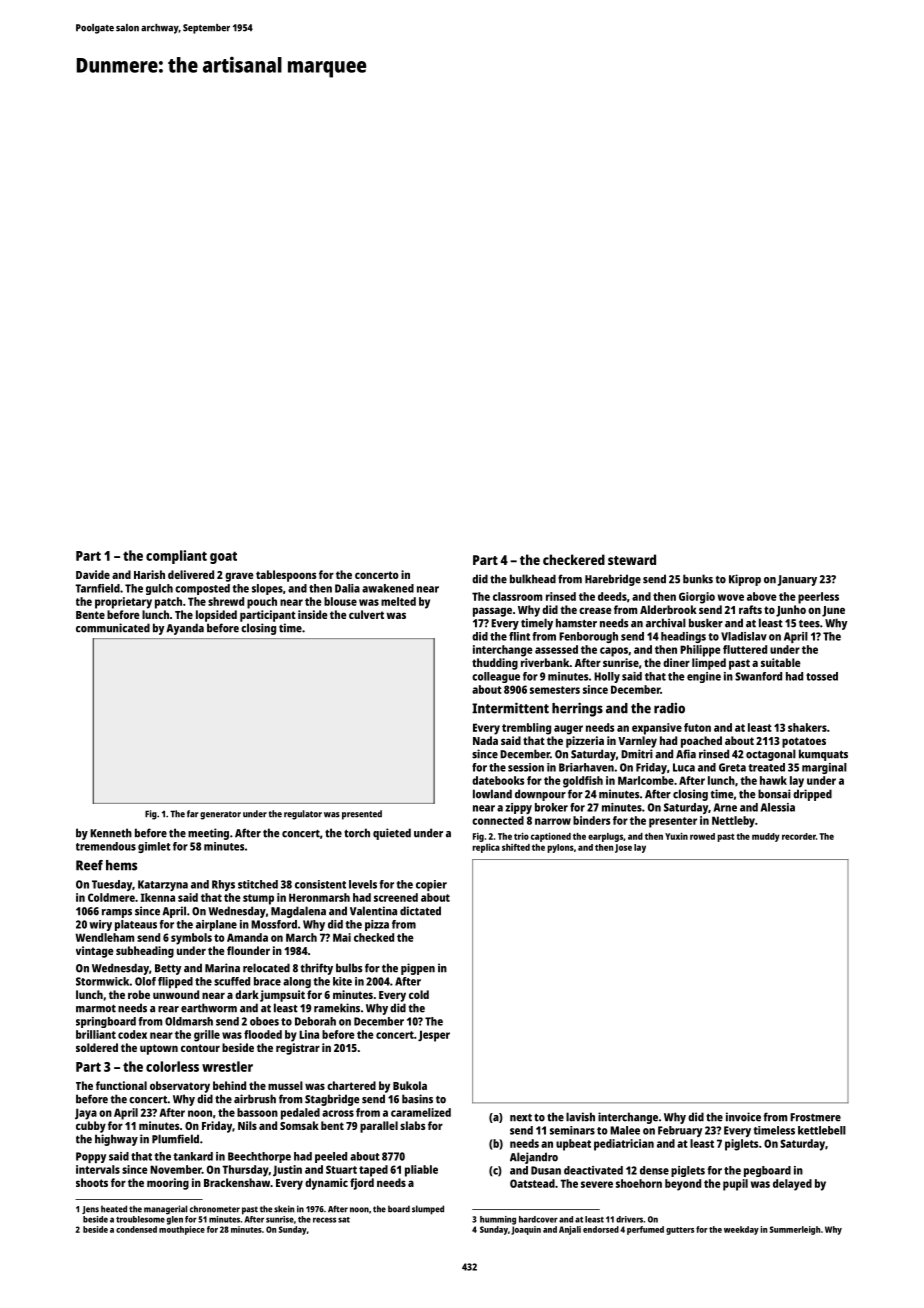 Image resolution: width=924 pixels, height=1308 pixels. I want to click on inside, so click(313, 614).
